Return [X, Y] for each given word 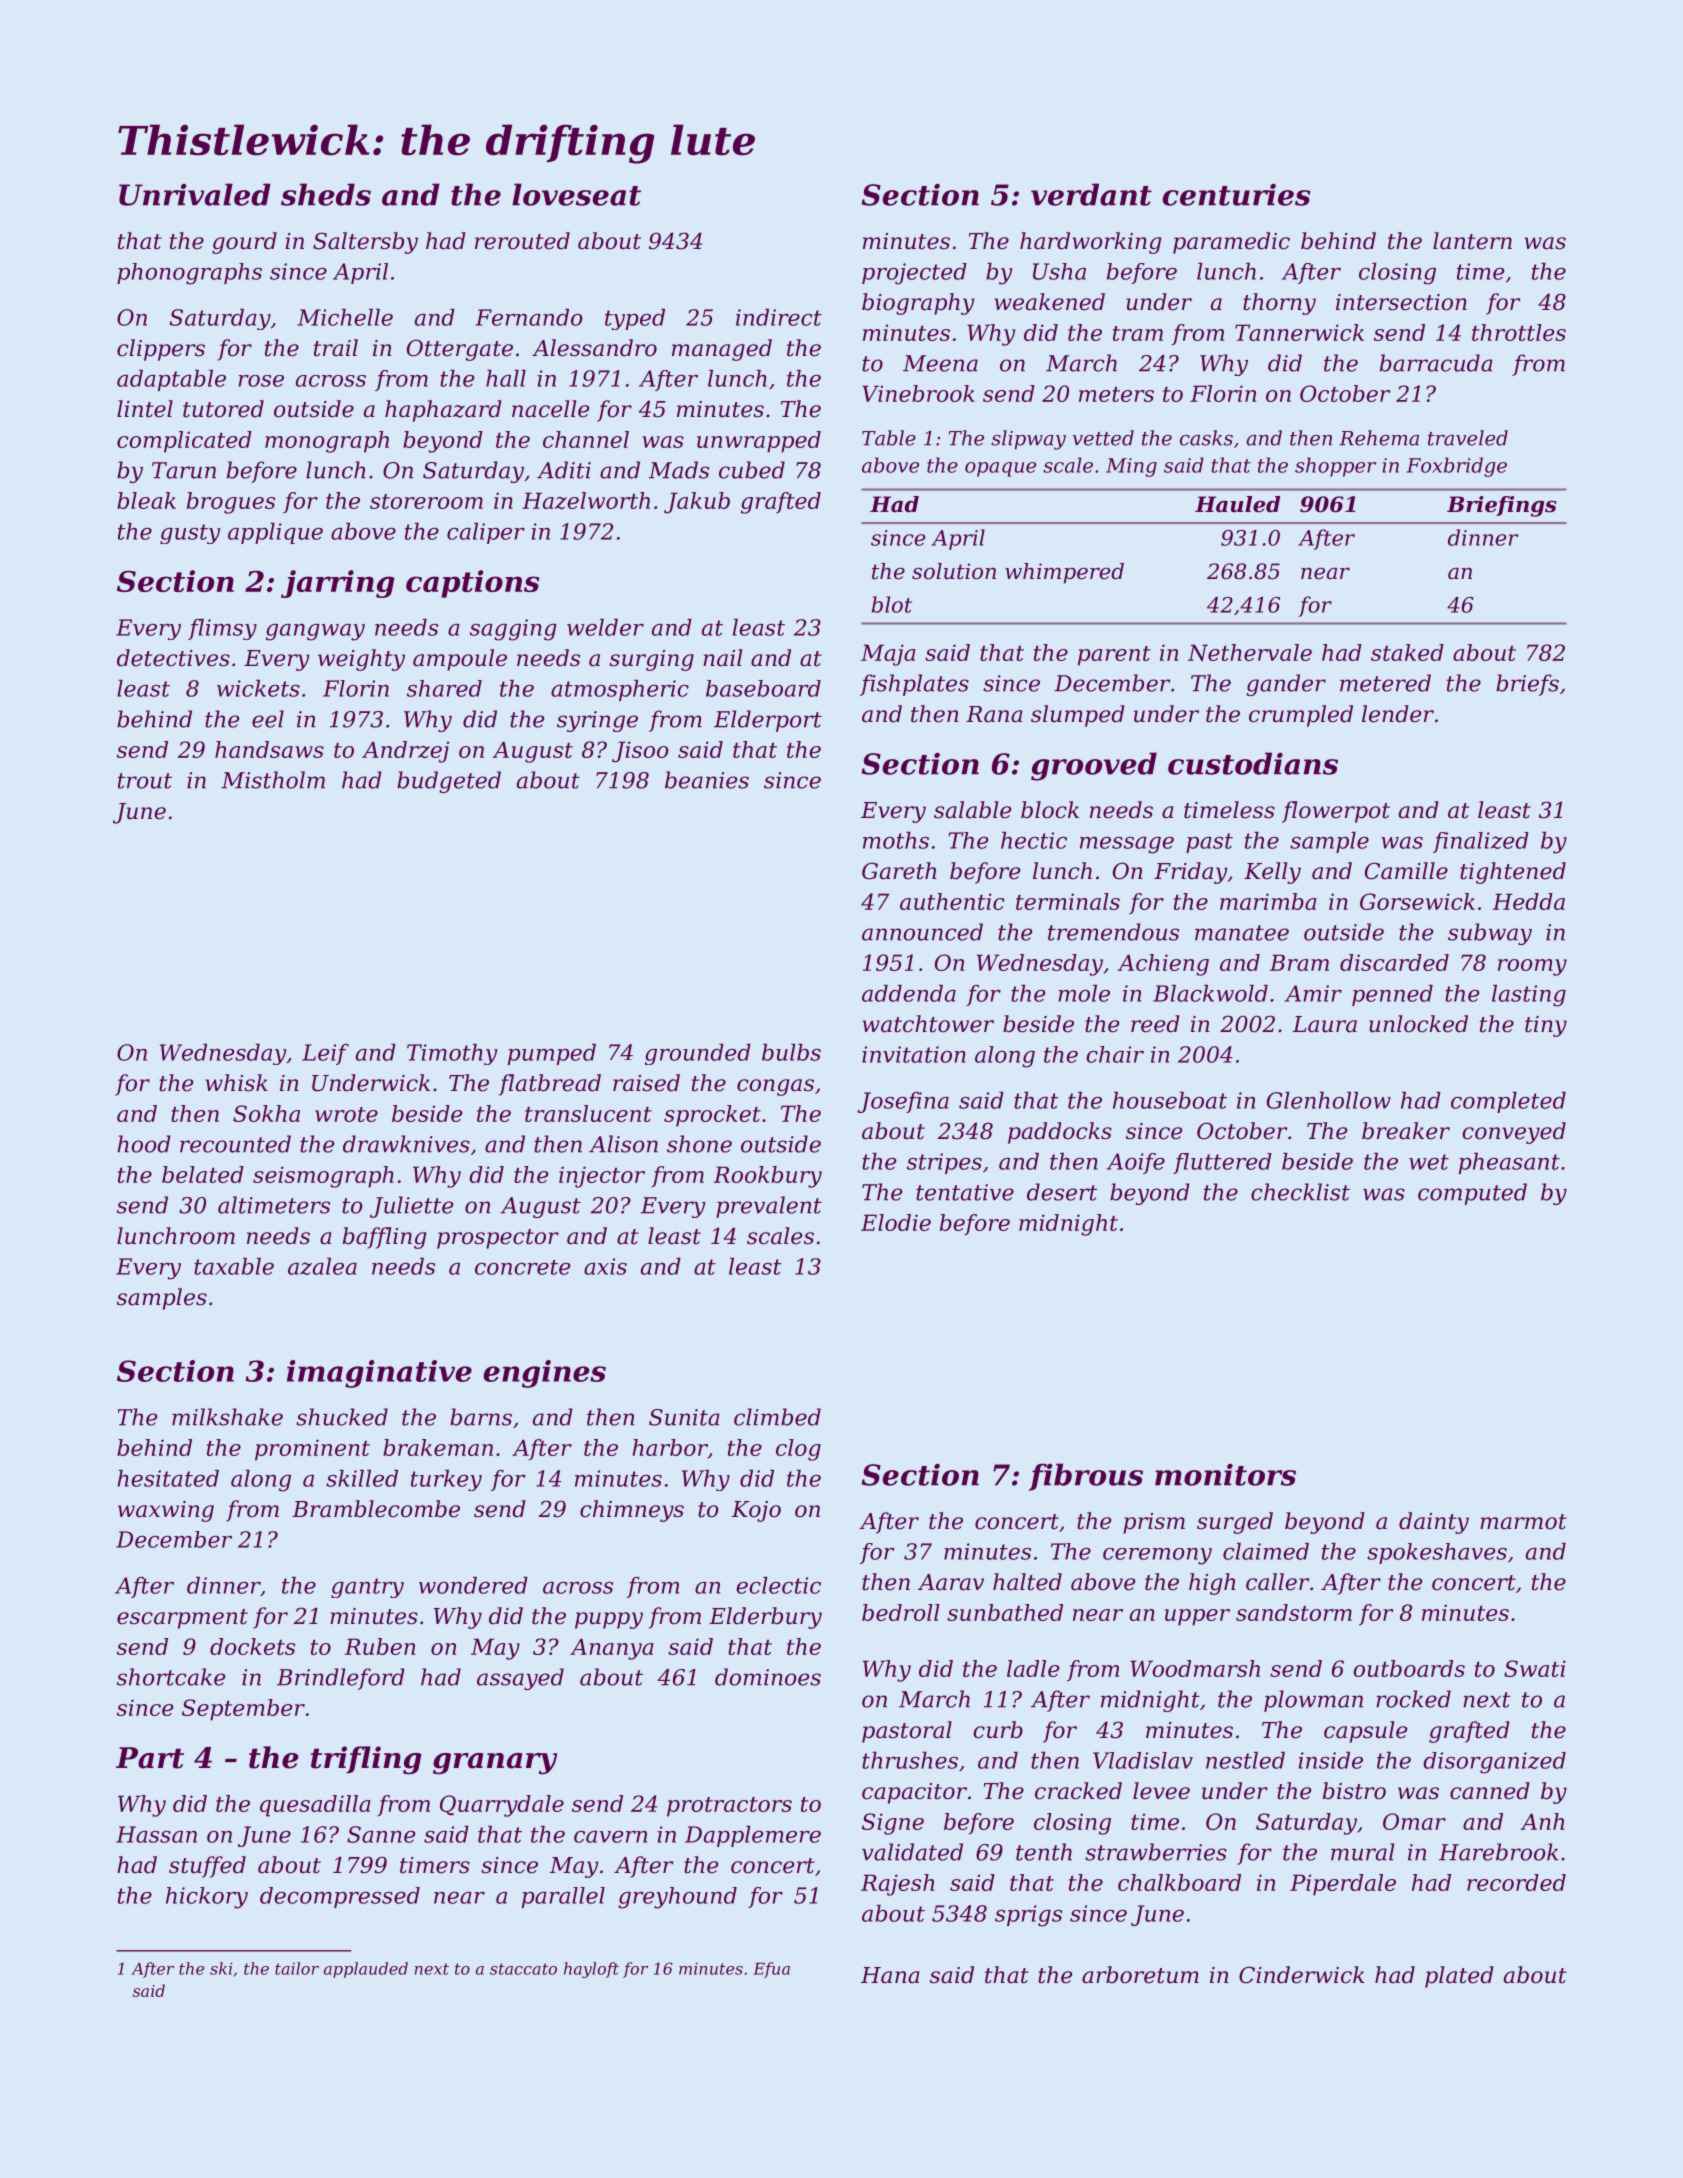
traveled [1468, 438]
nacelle [550, 409]
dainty [1434, 1523]
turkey [446, 1480]
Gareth [899, 871]
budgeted [449, 782]
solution [954, 571]
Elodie [896, 1222]
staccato [523, 1969]
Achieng [1163, 965]
